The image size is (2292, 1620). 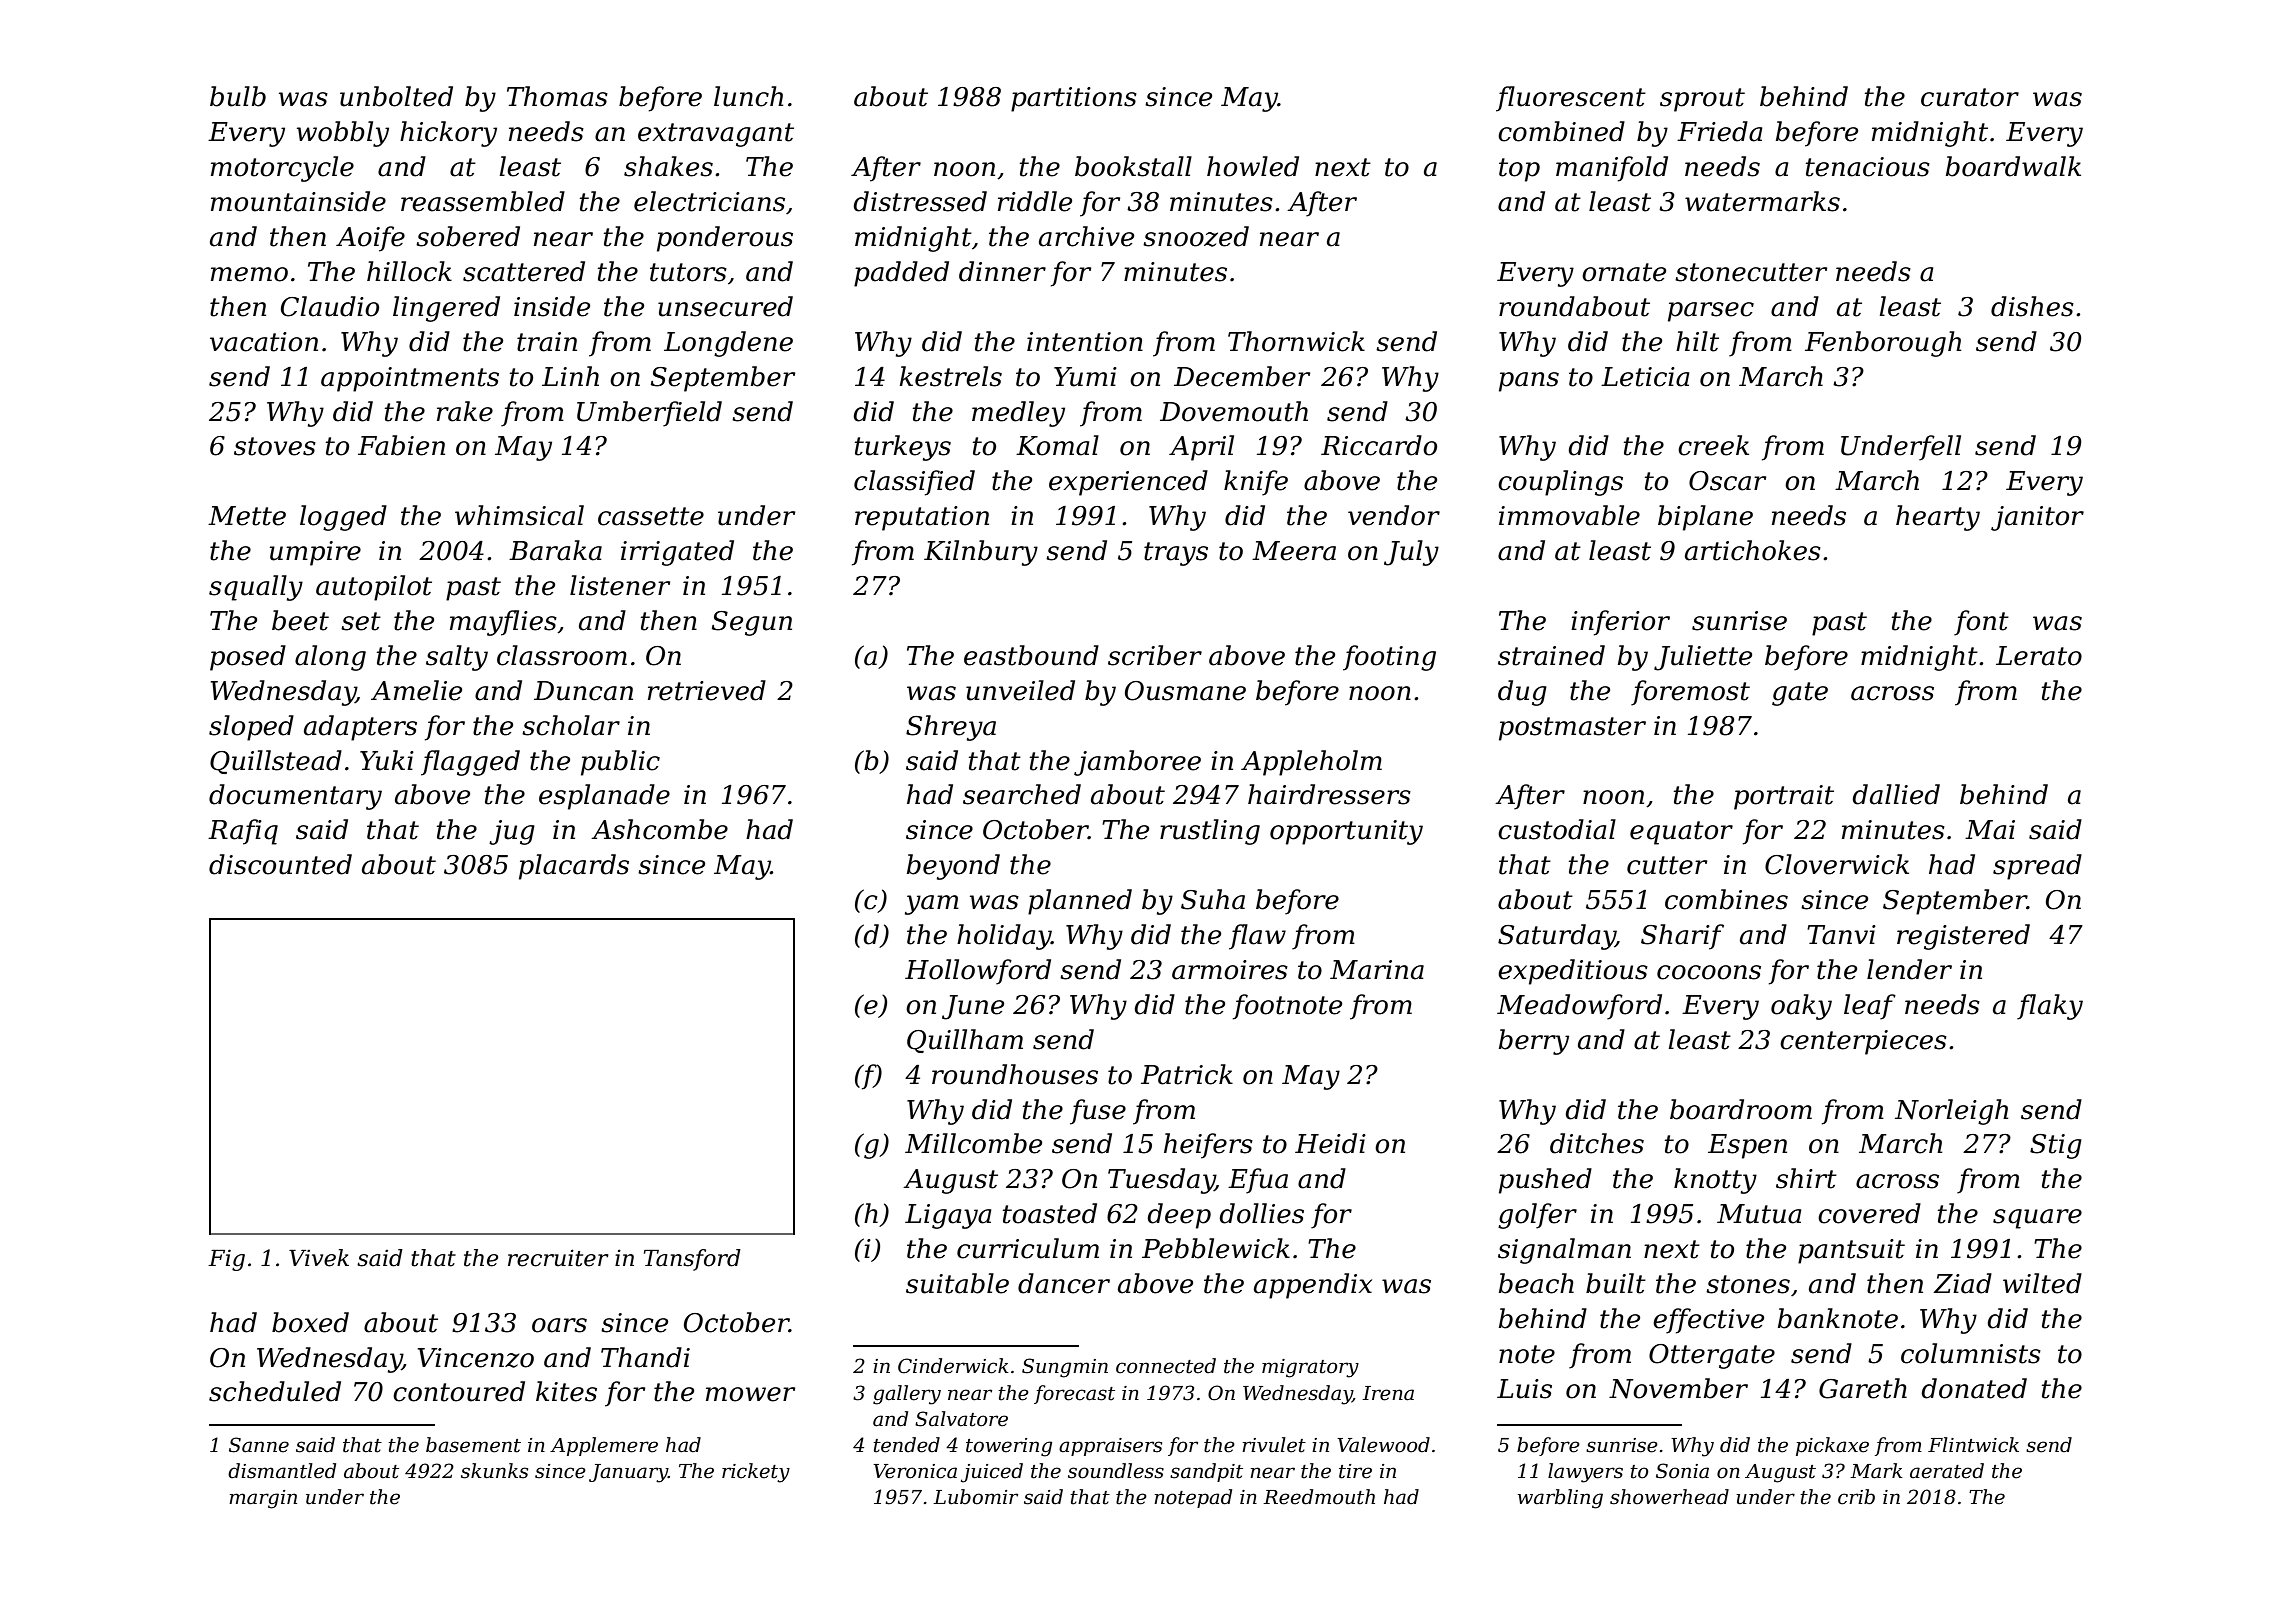 What do you see at coordinates (1938, 518) in the image?
I see `hearty` at bounding box center [1938, 518].
